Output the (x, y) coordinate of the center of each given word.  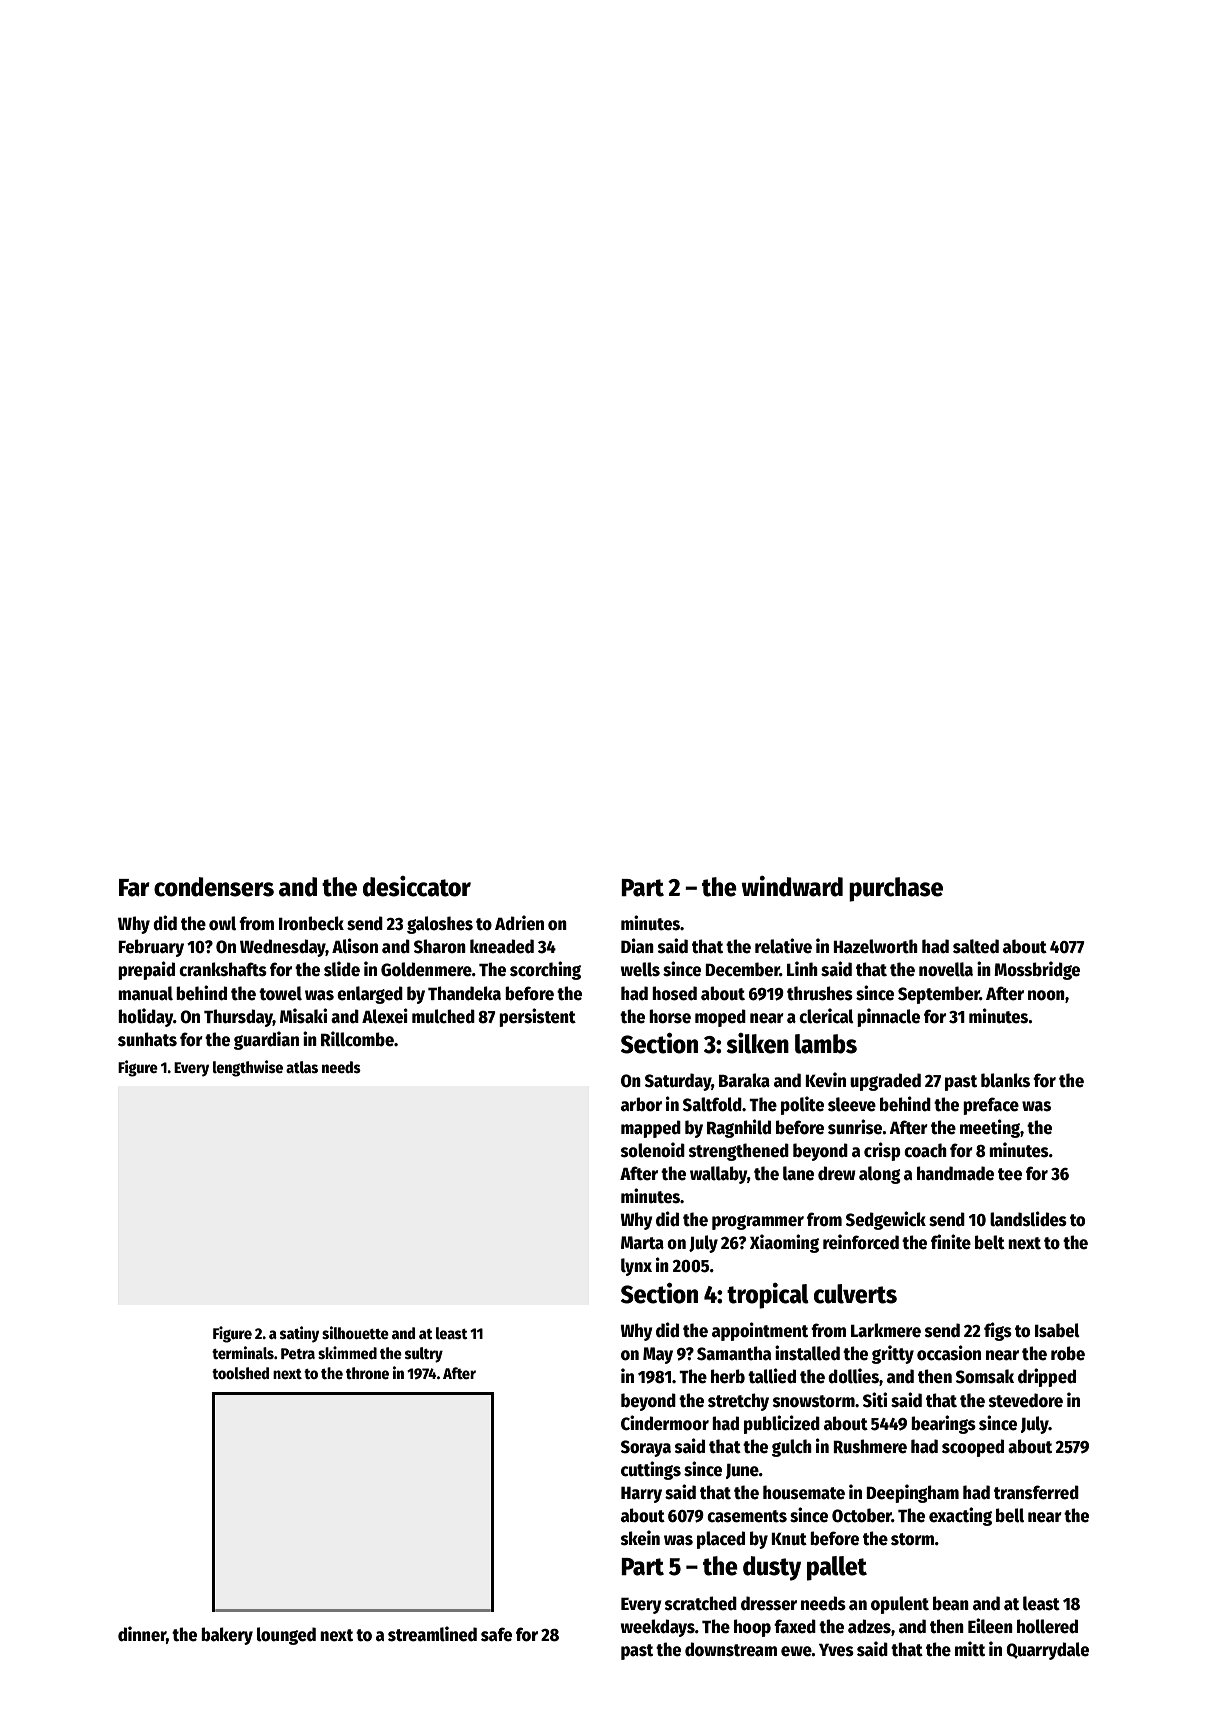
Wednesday (283, 948)
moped (720, 1018)
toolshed (240, 1373)
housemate (804, 1492)
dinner (142, 1634)
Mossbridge (1037, 970)
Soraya (646, 1448)
